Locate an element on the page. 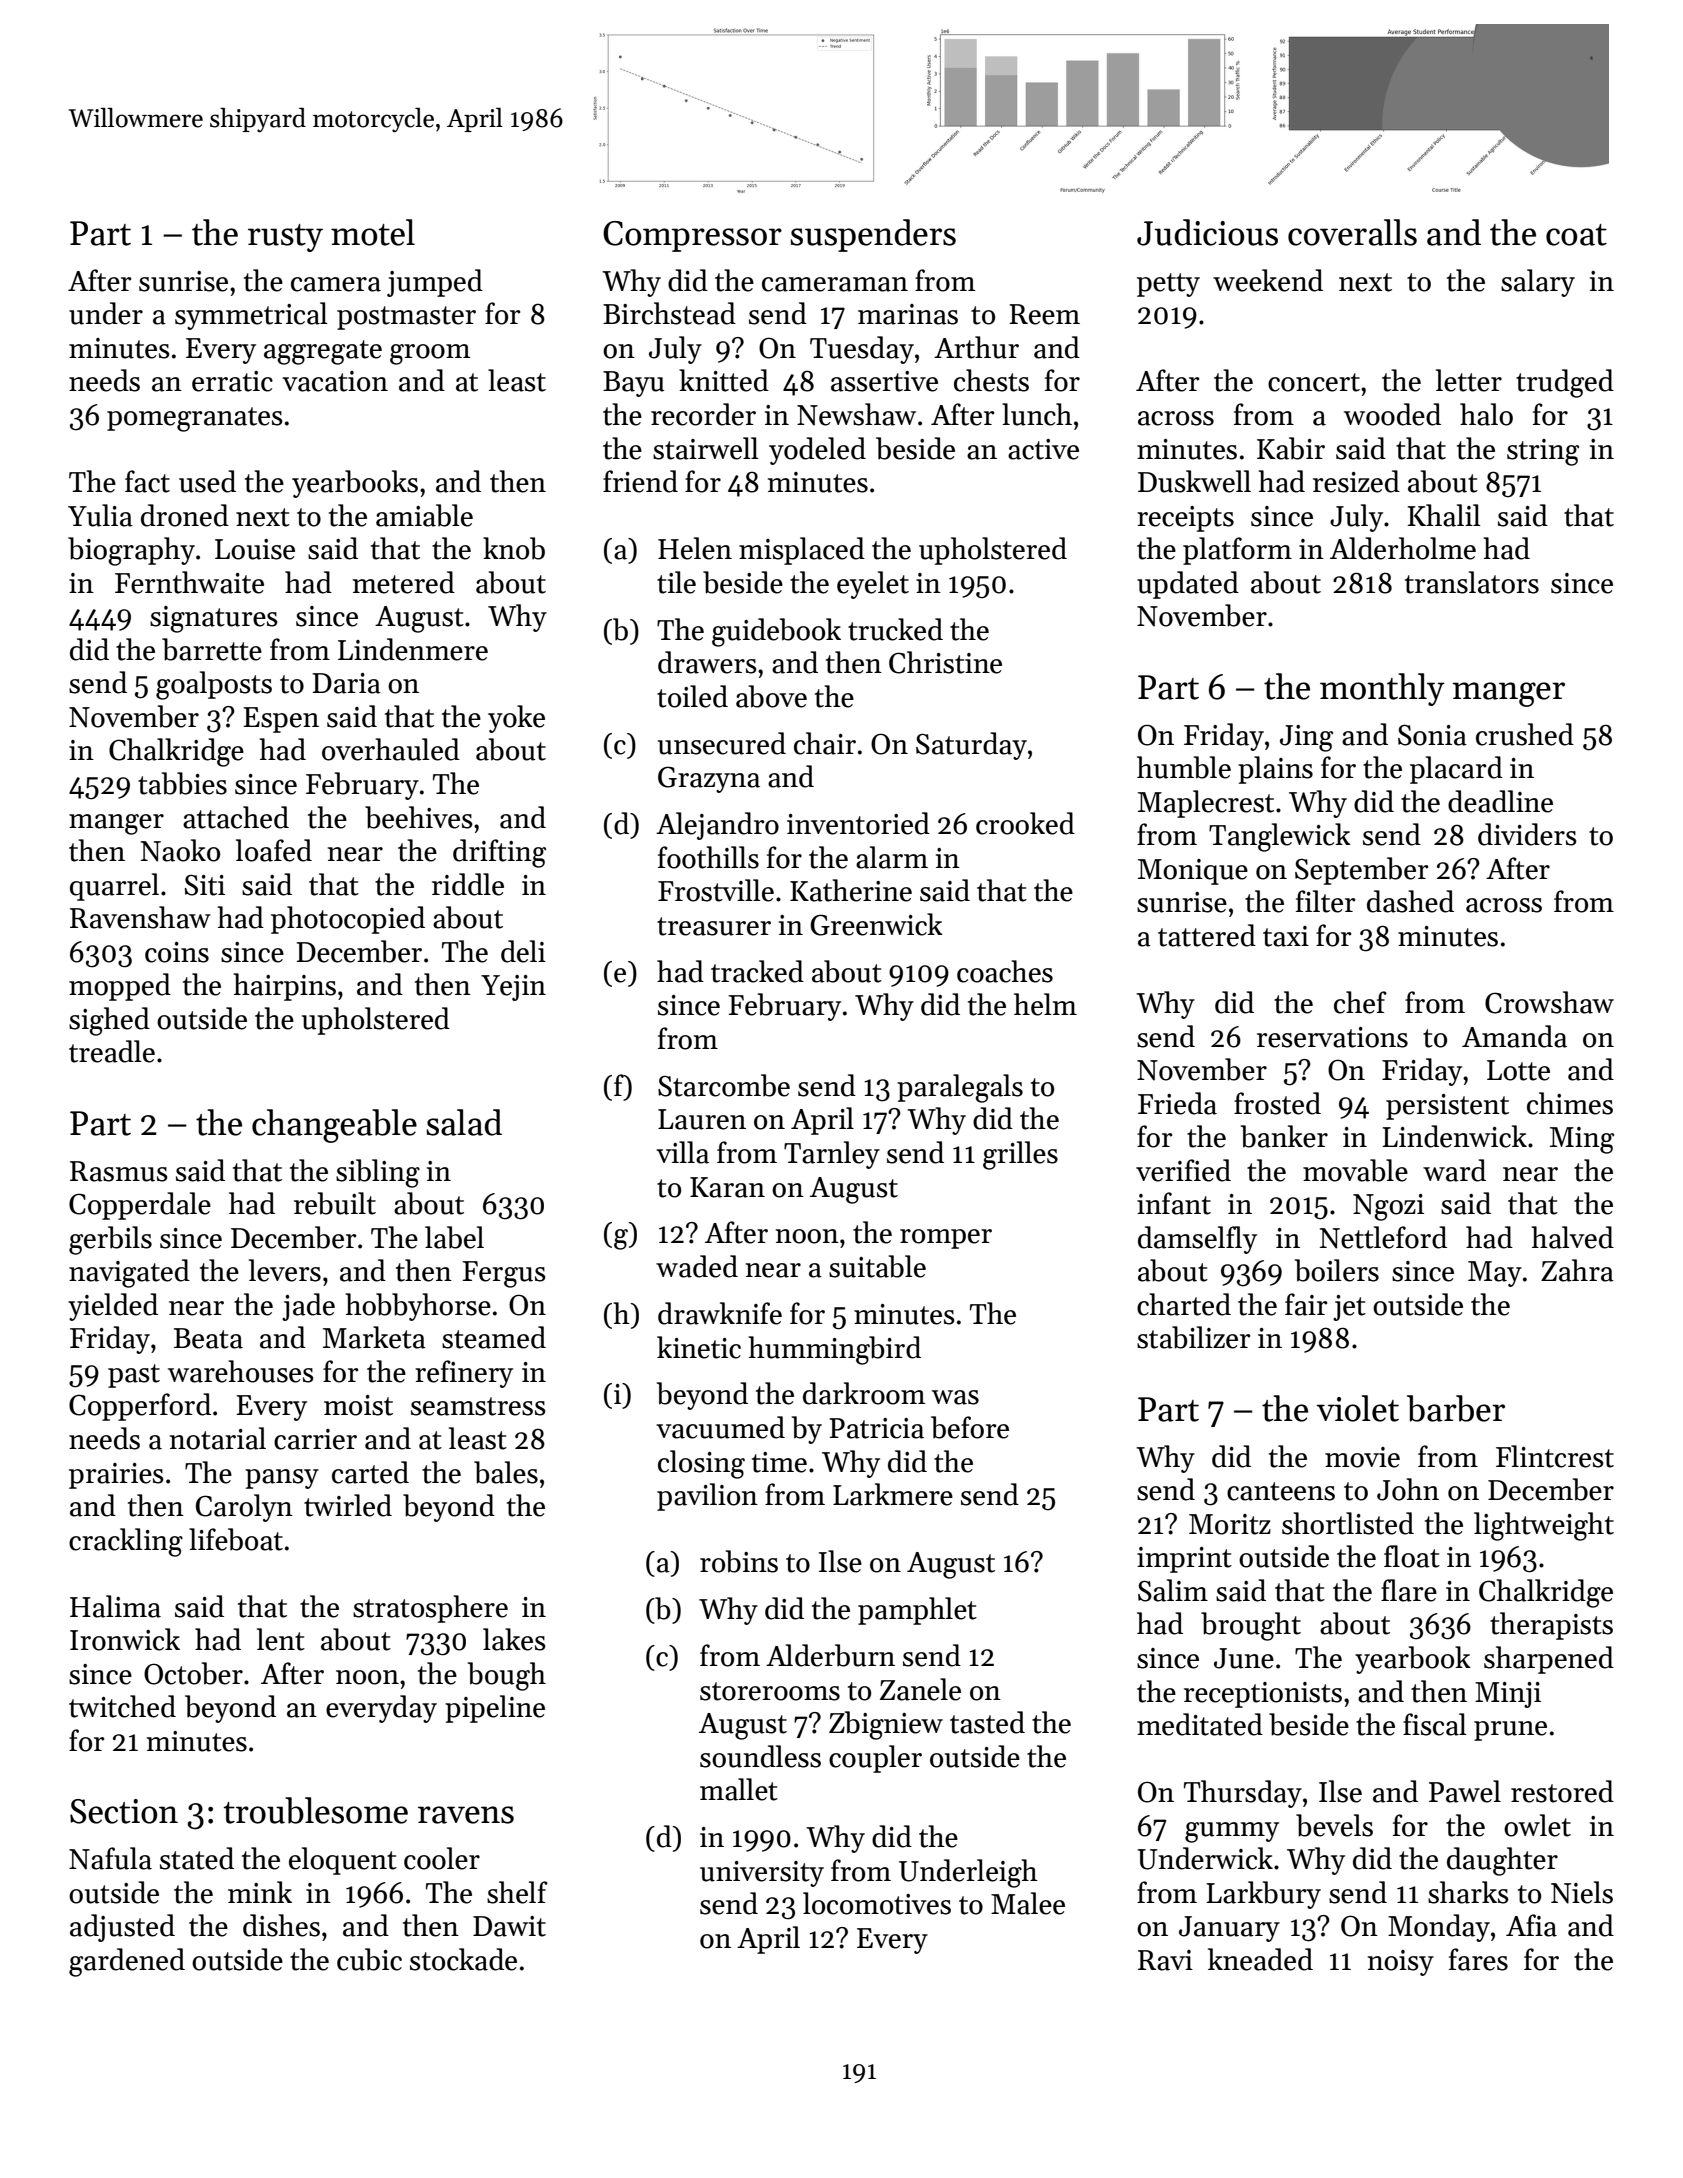  suspenders is located at coordinates (873, 235).
